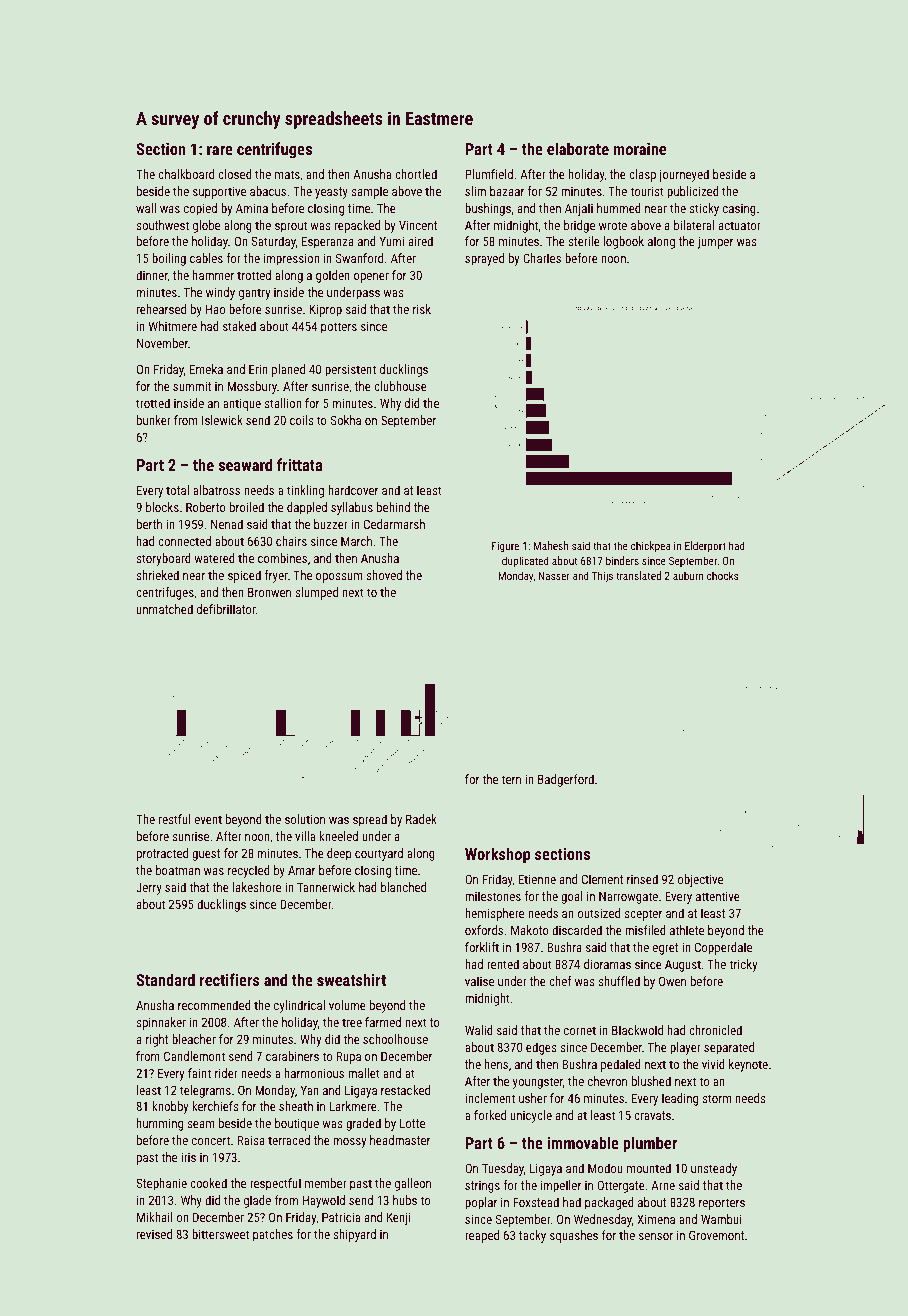  I want to click on Plumfield, so click(489, 174).
